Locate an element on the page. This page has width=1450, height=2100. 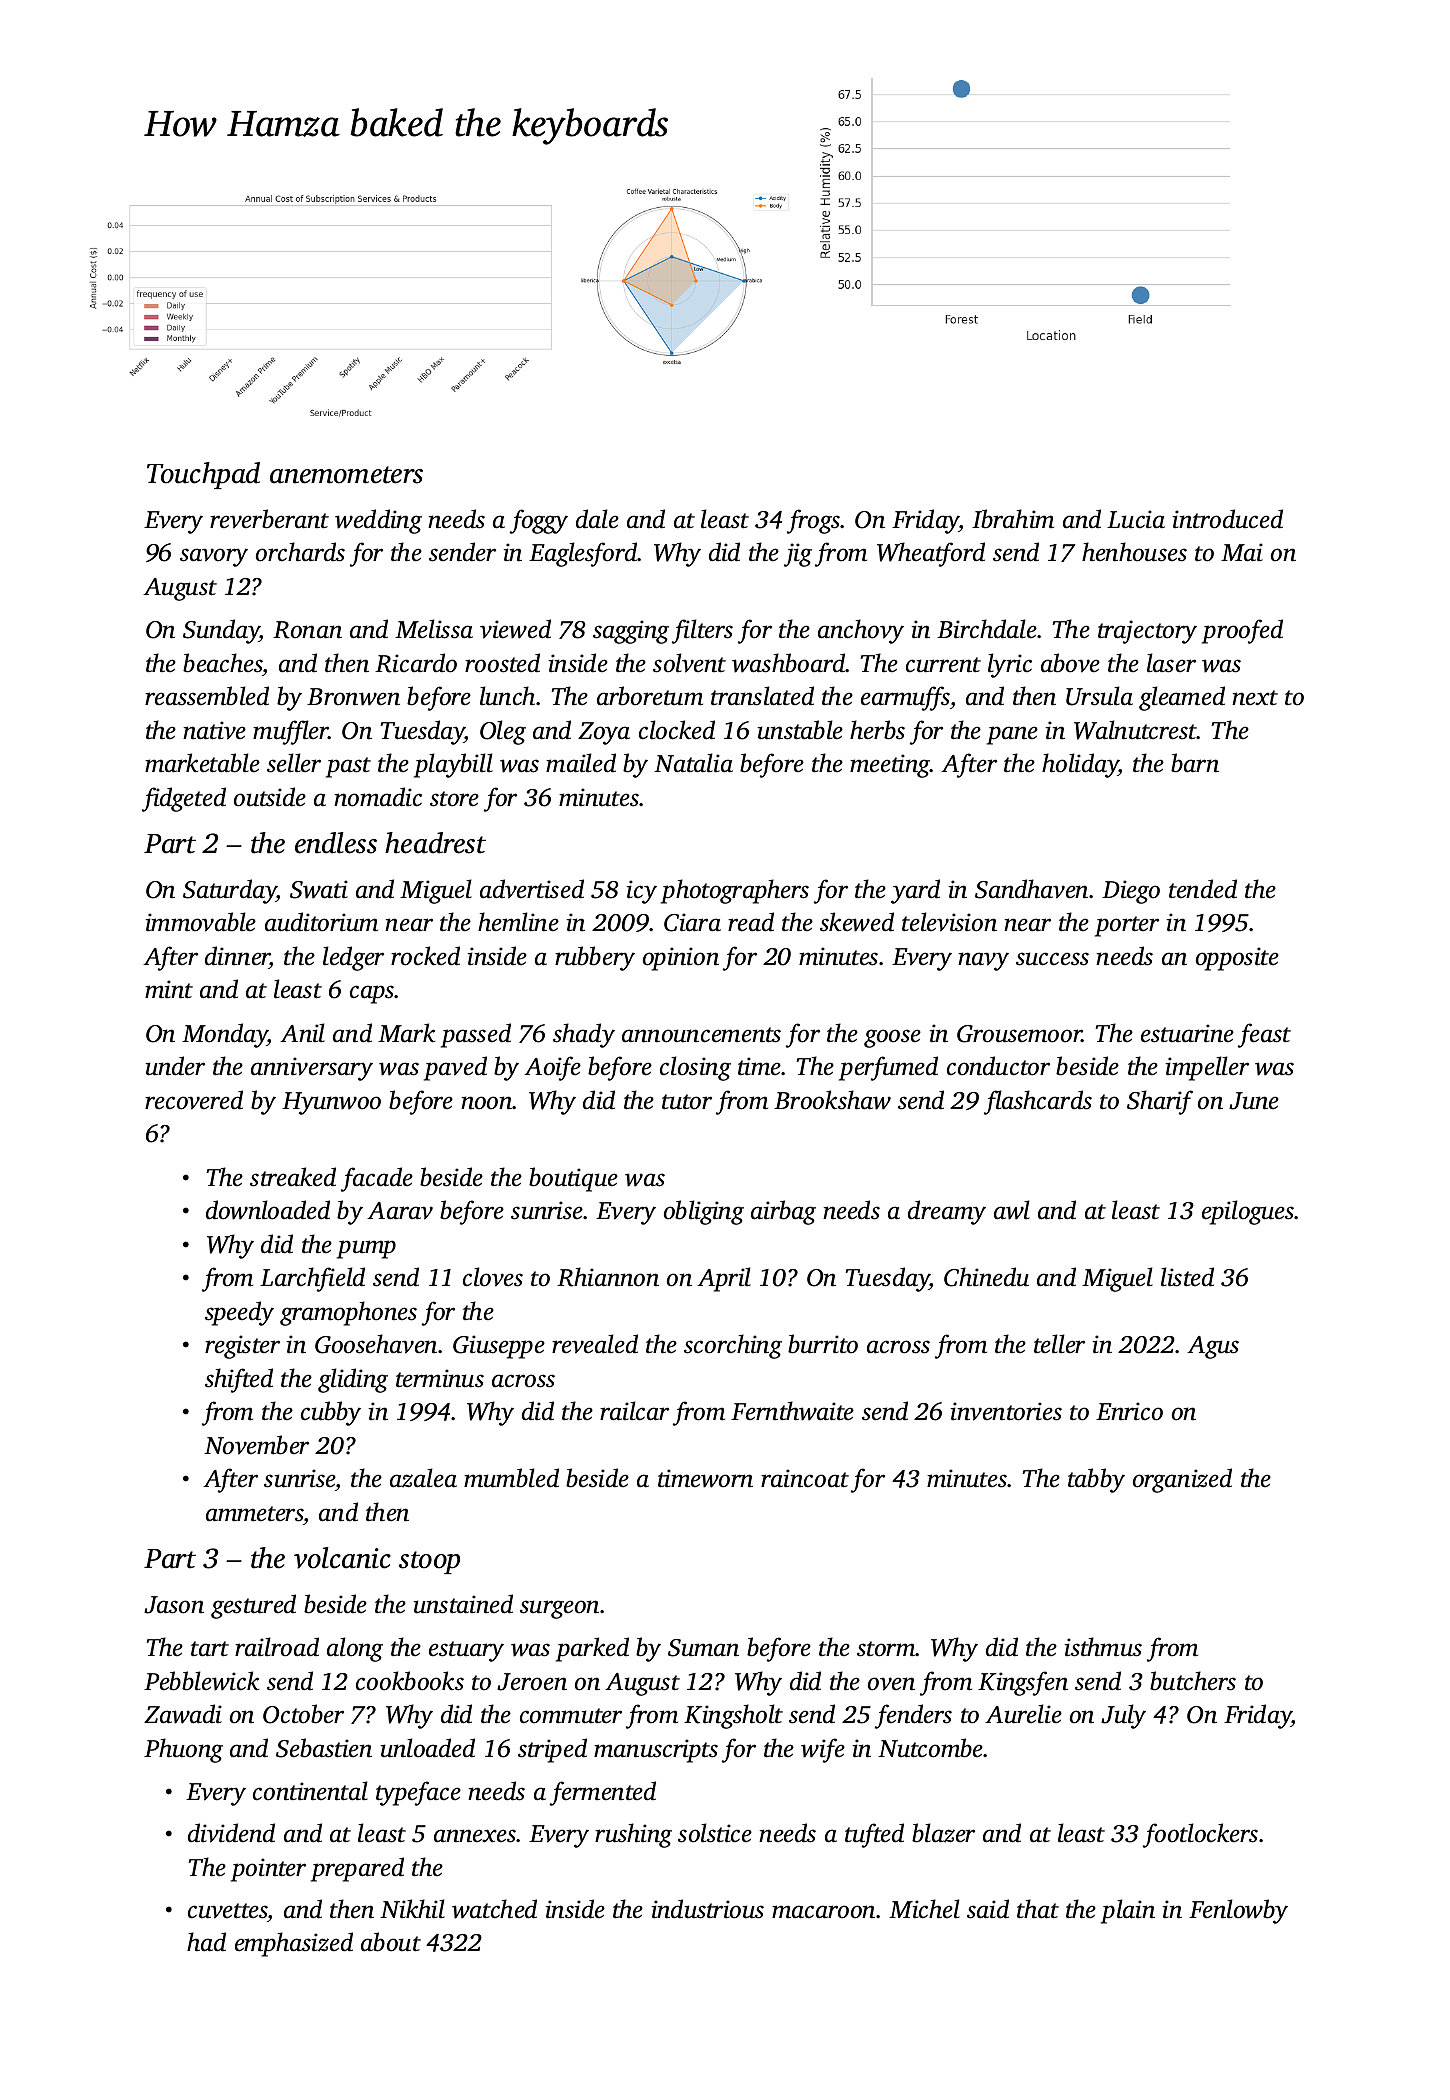
shifted is located at coordinates (239, 1380).
